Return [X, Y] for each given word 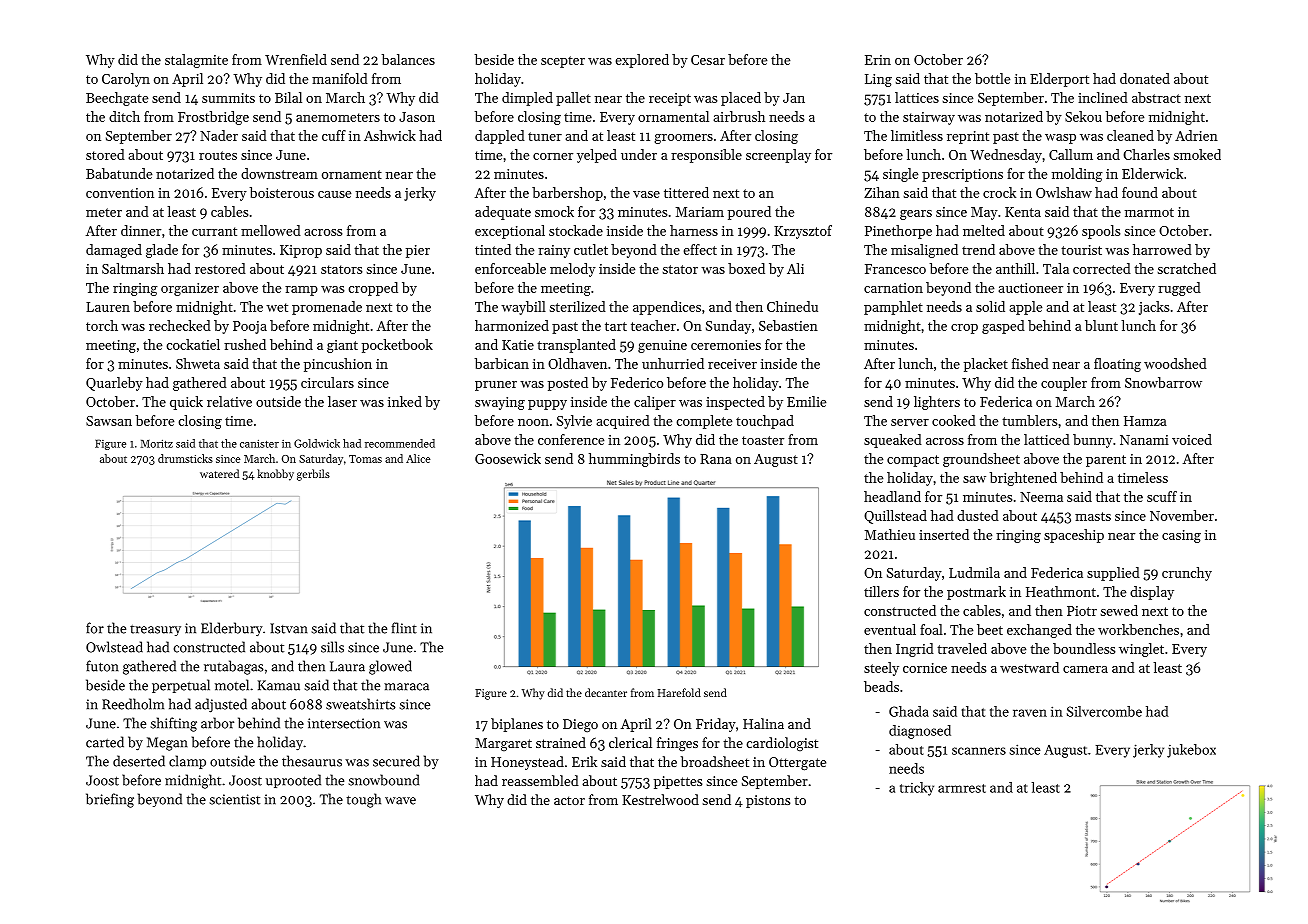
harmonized [512, 325]
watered [219, 473]
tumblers [1029, 420]
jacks [1154, 308]
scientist [234, 799]
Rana [716, 459]
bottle [992, 78]
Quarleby [114, 384]
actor [569, 800]
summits [228, 98]
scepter [563, 62]
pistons [768, 801]
